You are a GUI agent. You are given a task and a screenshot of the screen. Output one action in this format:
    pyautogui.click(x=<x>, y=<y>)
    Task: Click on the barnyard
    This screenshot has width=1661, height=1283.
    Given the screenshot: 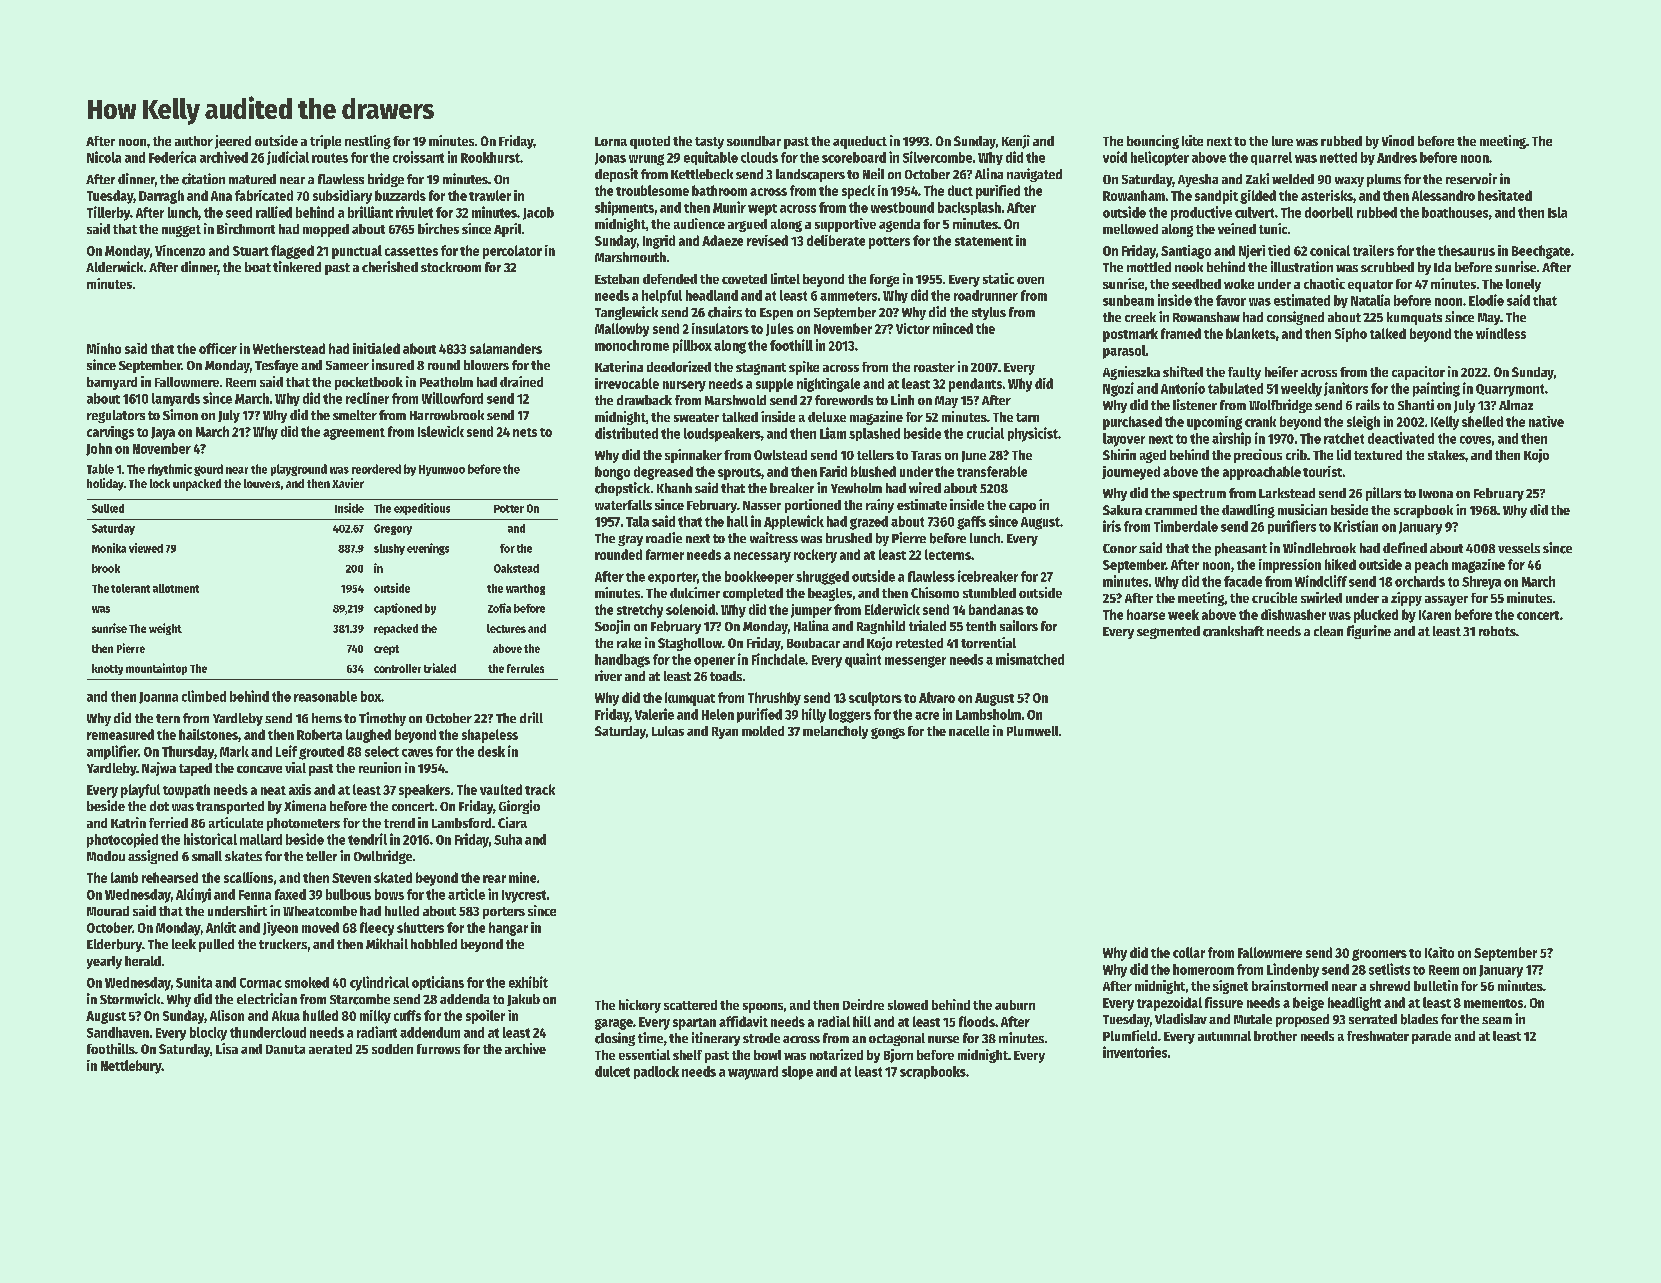 What is the action you would take?
    pyautogui.click(x=112, y=383)
